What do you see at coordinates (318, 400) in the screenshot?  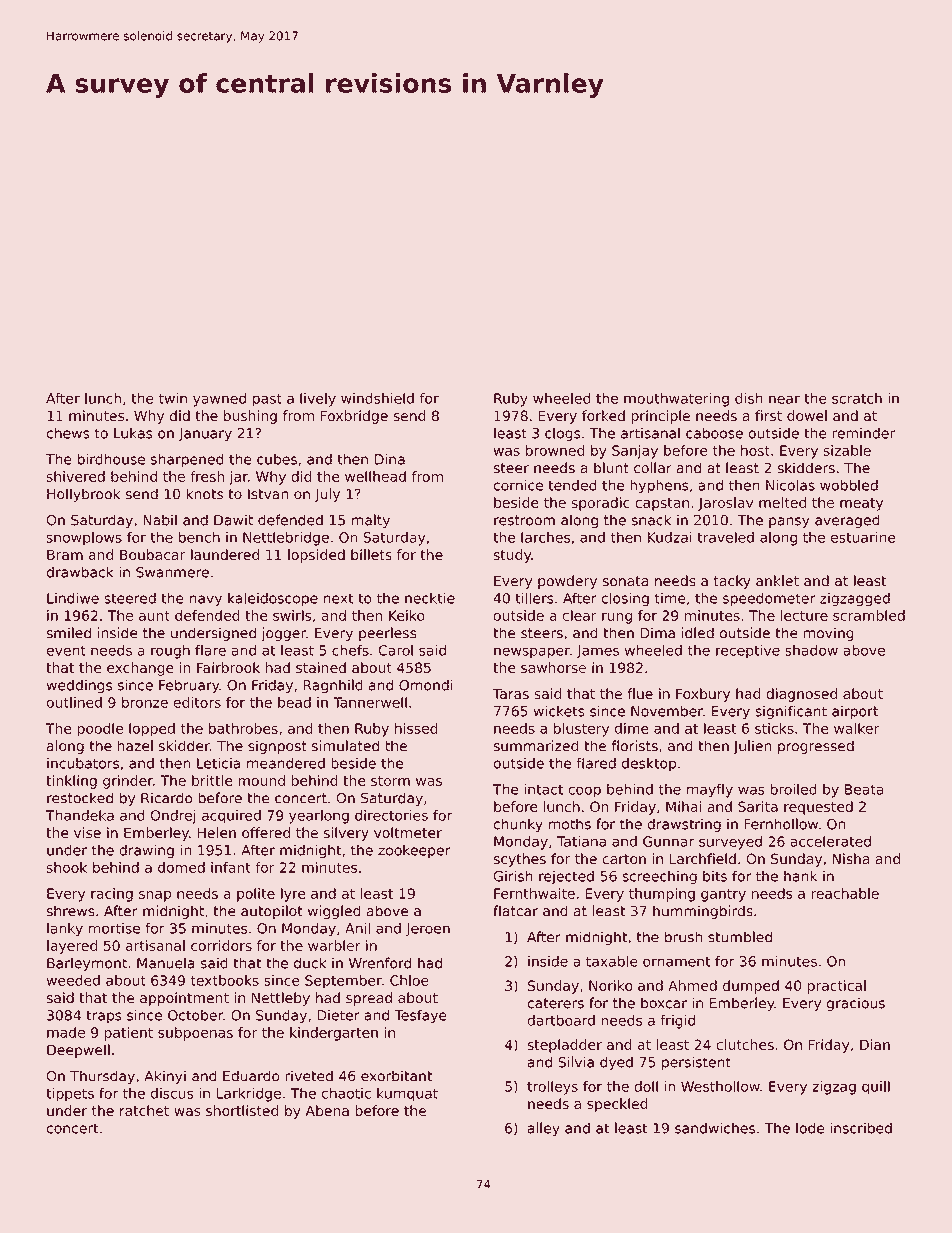 I see `lively` at bounding box center [318, 400].
